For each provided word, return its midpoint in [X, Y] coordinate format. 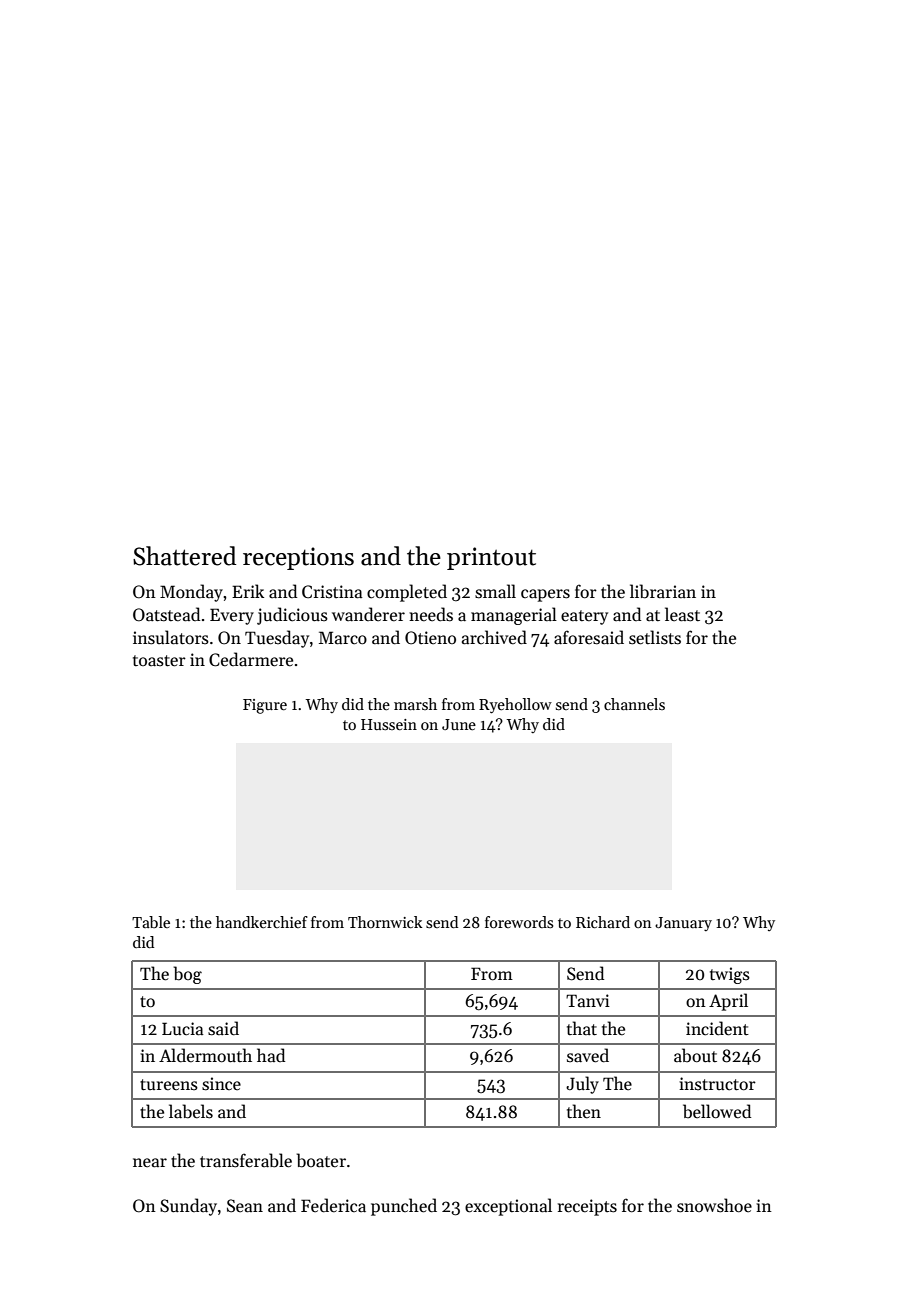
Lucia [183, 1029]
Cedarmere [251, 659]
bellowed [717, 1111]
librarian [663, 591]
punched [404, 1207]
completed [407, 593]
